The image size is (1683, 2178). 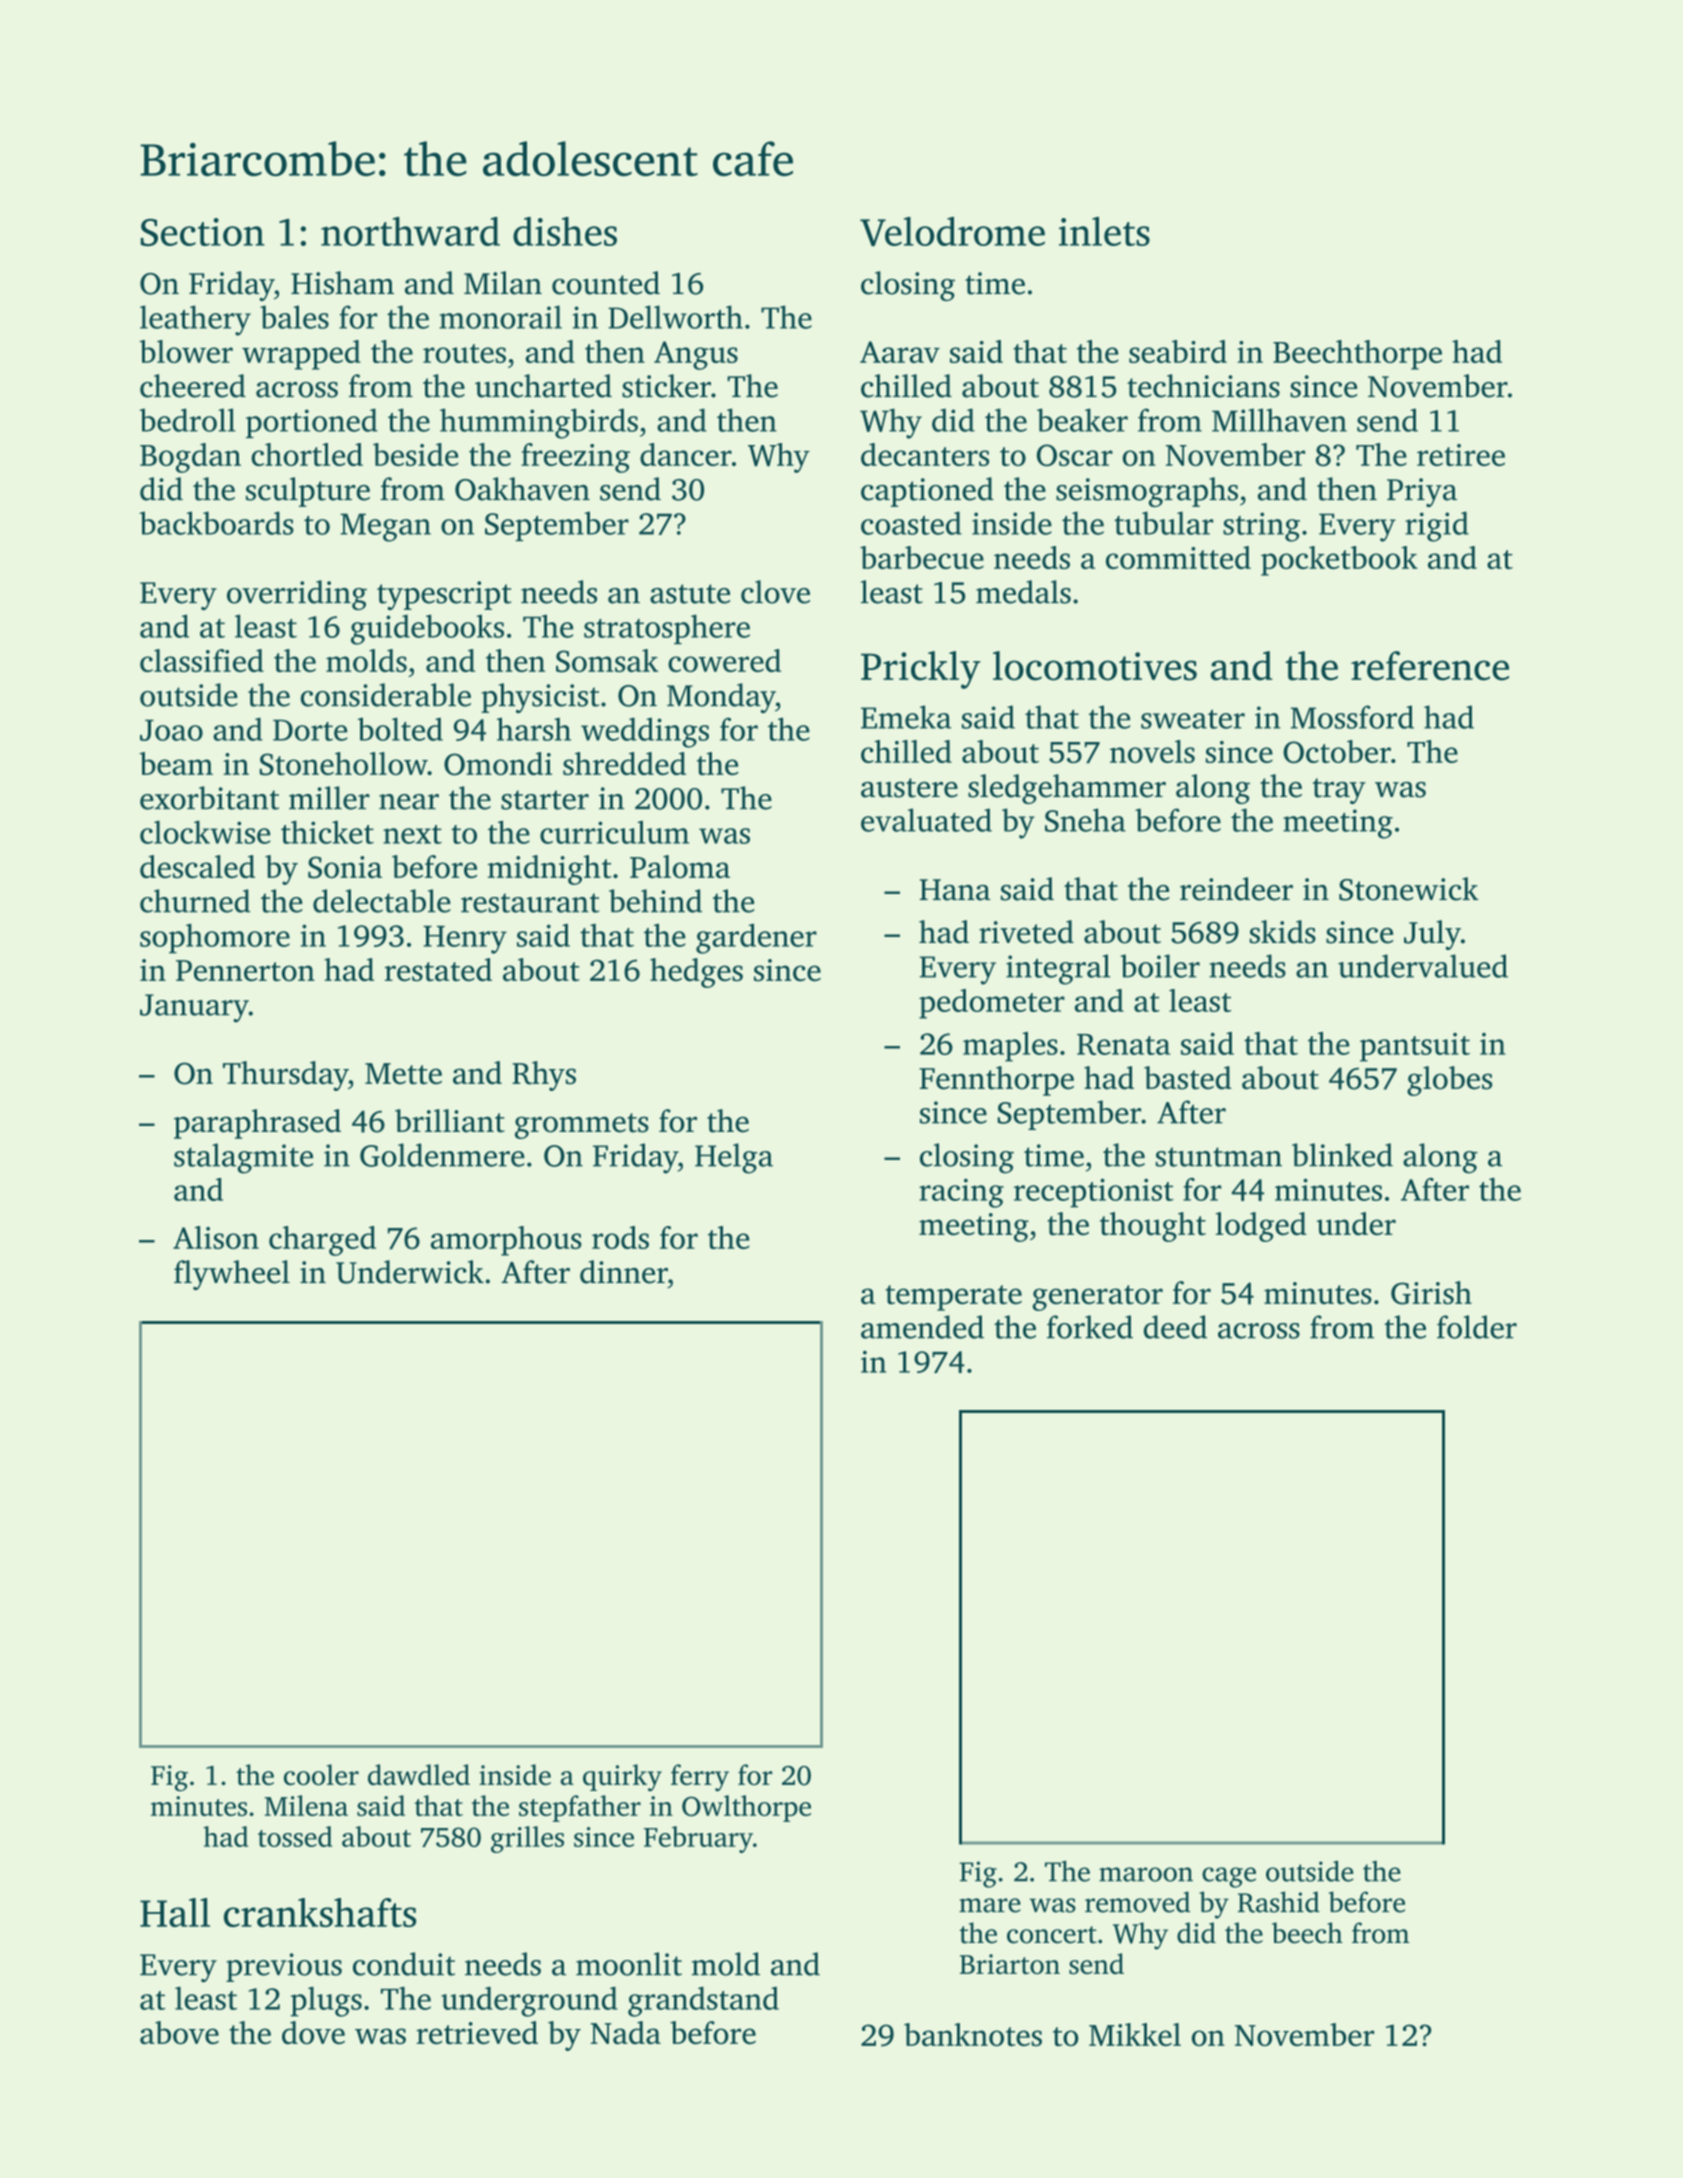 I want to click on northward, so click(x=410, y=231).
